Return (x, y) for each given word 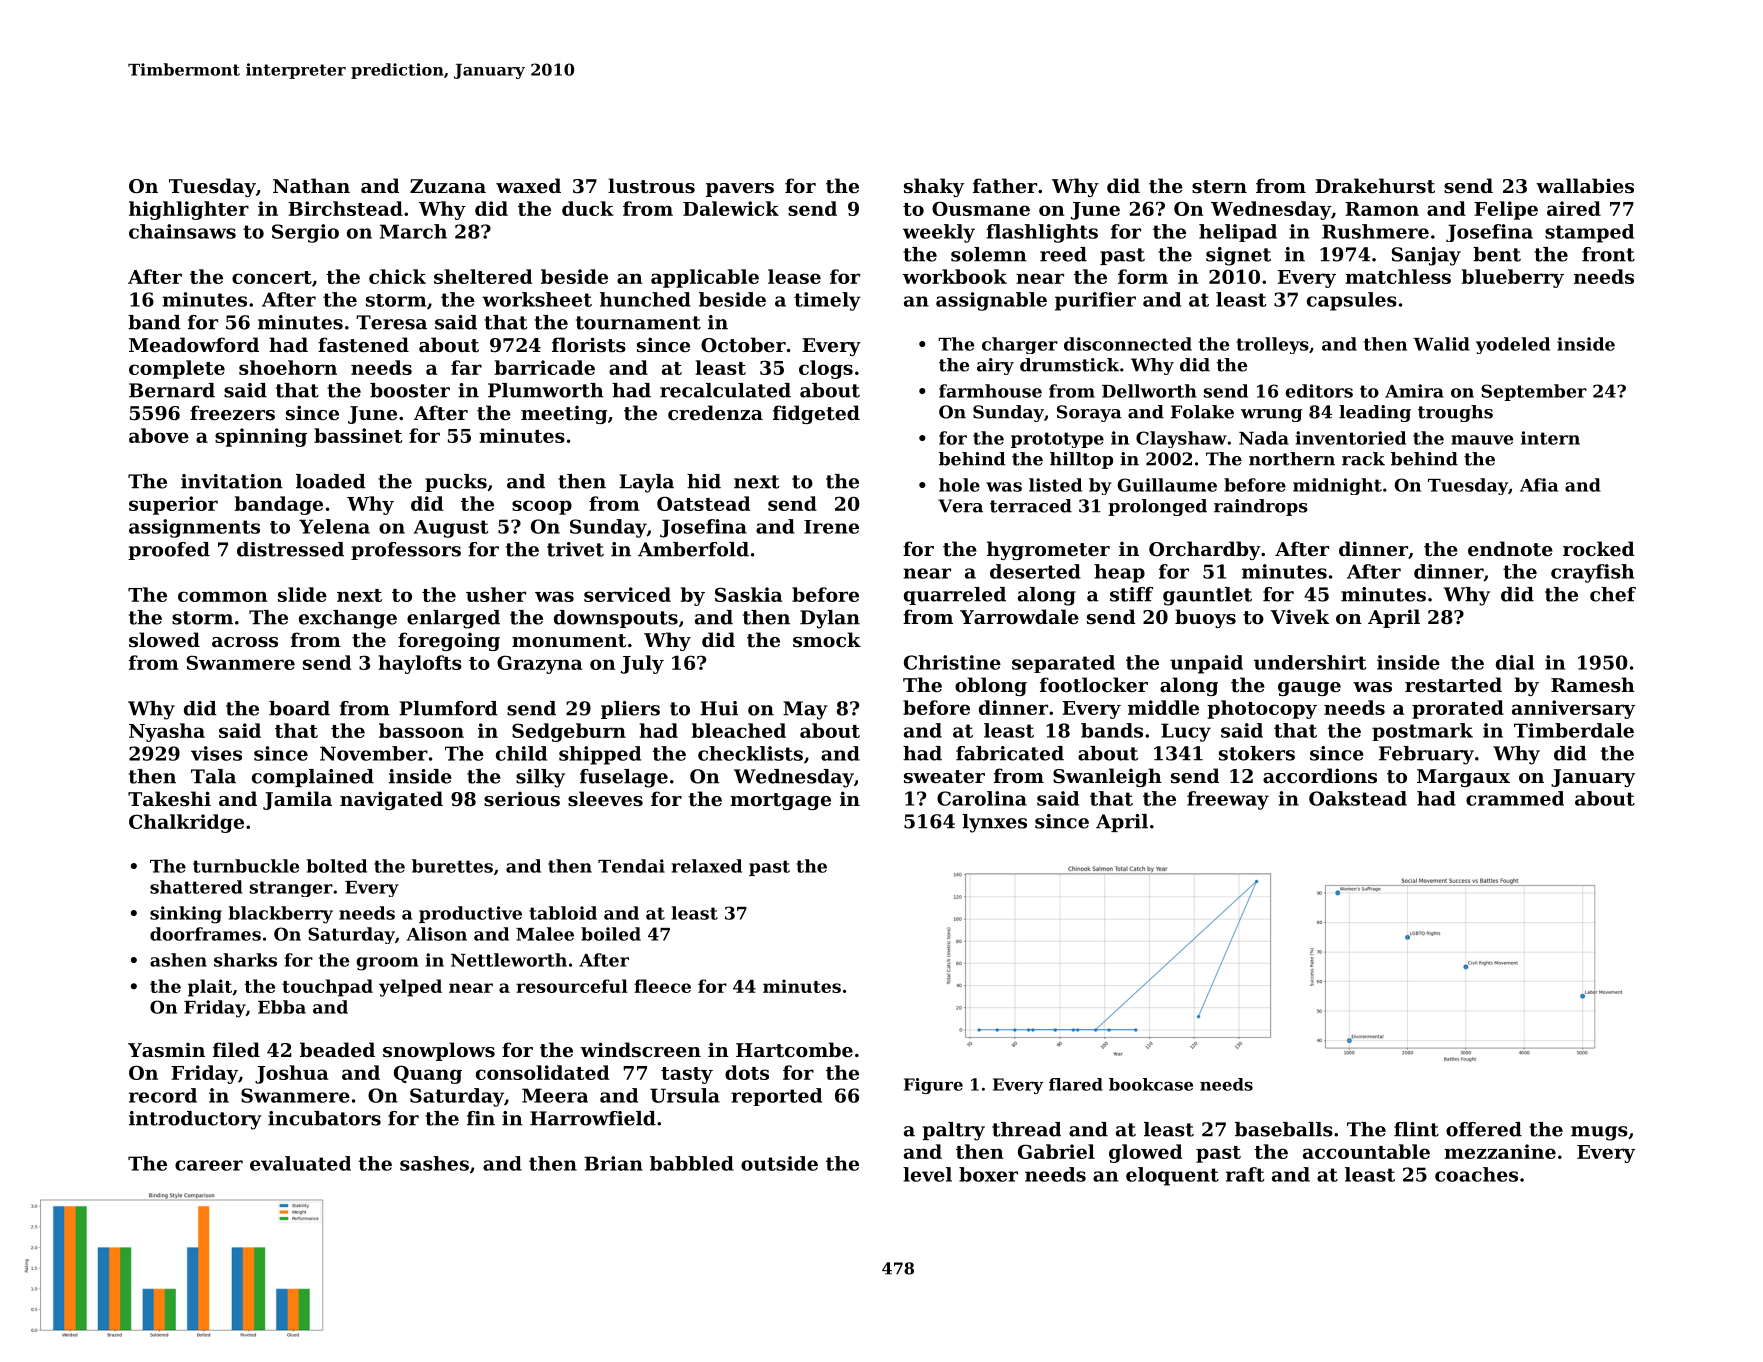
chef (1613, 594)
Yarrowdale (1019, 616)
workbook (955, 276)
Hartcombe (794, 1050)
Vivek (1299, 616)
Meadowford (194, 344)
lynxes (994, 823)
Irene (831, 527)
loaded (330, 481)
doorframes (205, 934)
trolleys (1272, 345)
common (222, 596)
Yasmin (166, 1049)
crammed (1515, 798)
